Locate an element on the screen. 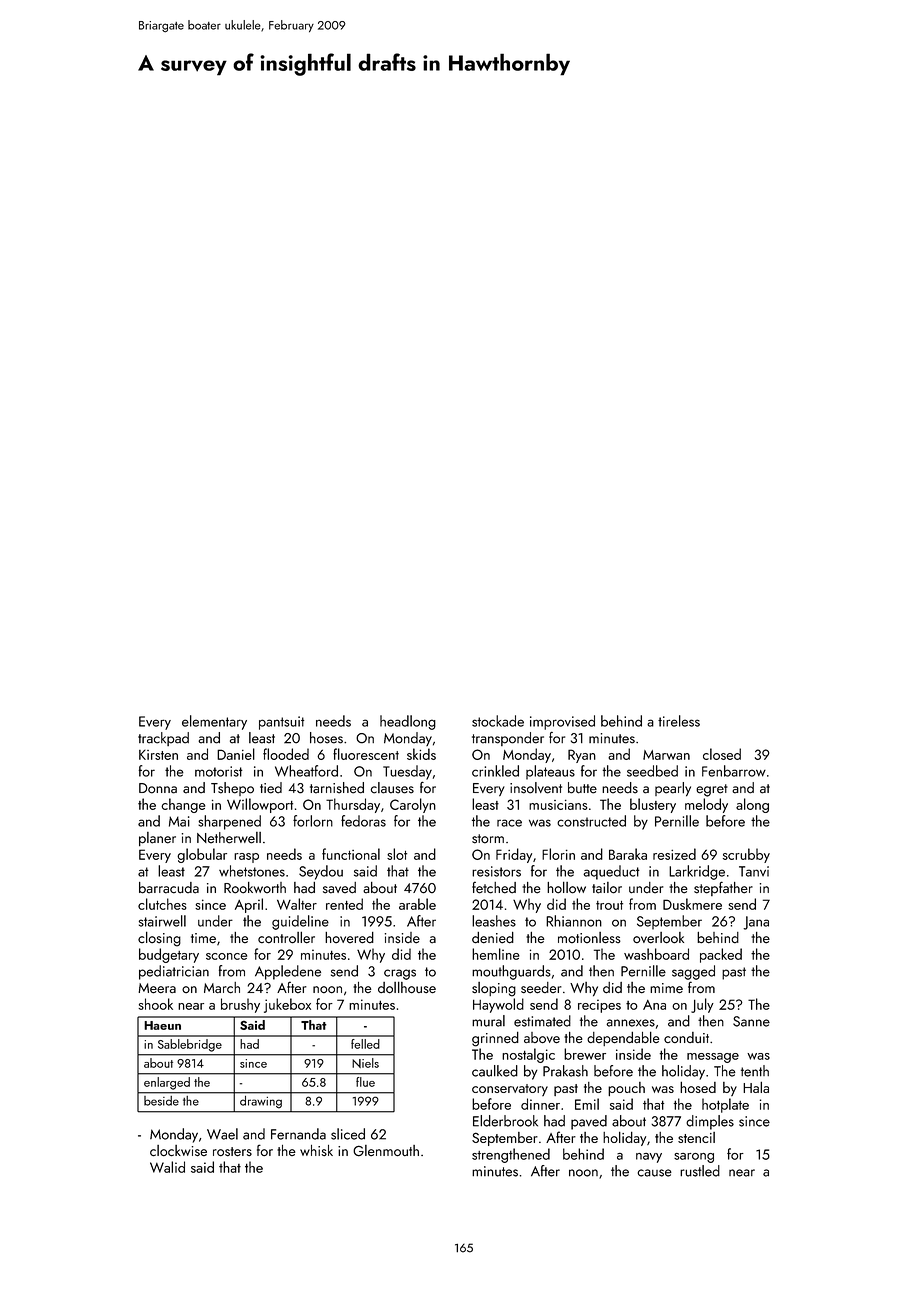 The image size is (908, 1316). Fernanda is located at coordinates (298, 1134).
